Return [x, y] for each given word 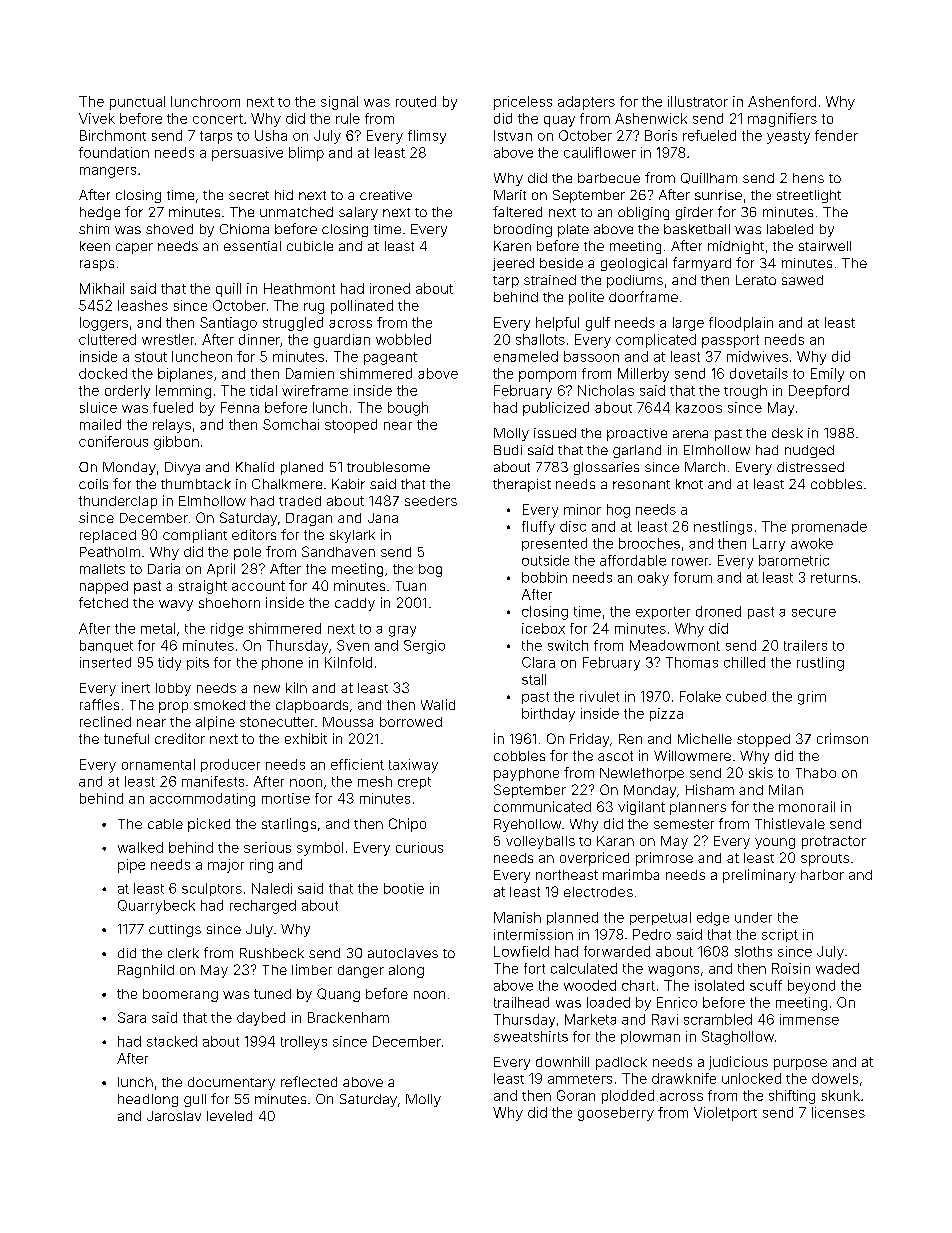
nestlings [723, 528]
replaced [108, 536]
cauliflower [600, 152]
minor [582, 509]
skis [761, 772]
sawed [802, 280]
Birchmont [113, 135]
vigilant [641, 808]
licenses [838, 1112]
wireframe [315, 390]
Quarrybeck [156, 907]
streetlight [809, 196]
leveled [229, 1116]
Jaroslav [174, 1116]
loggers [104, 324]
